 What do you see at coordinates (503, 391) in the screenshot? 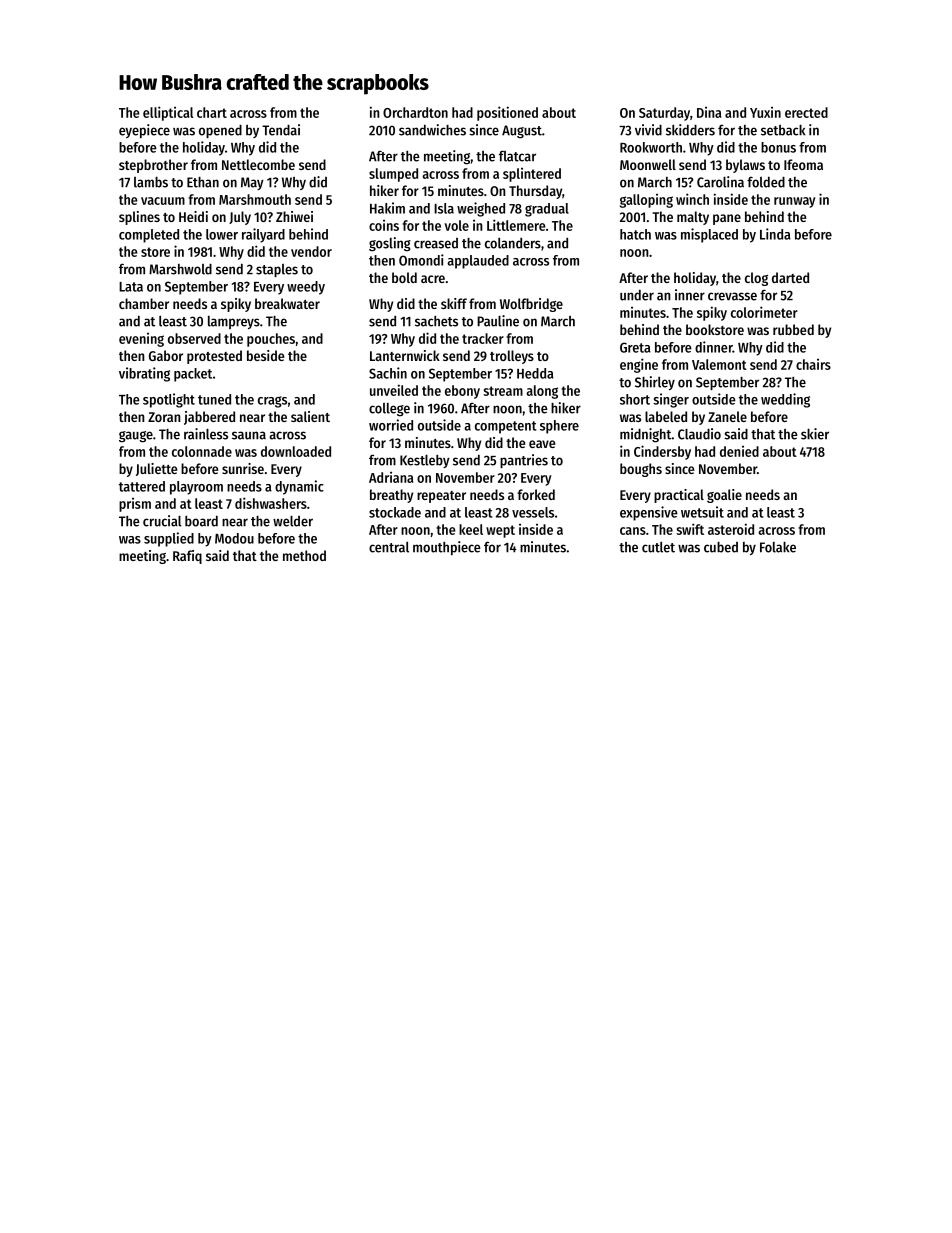
I see `stream` at bounding box center [503, 391].
